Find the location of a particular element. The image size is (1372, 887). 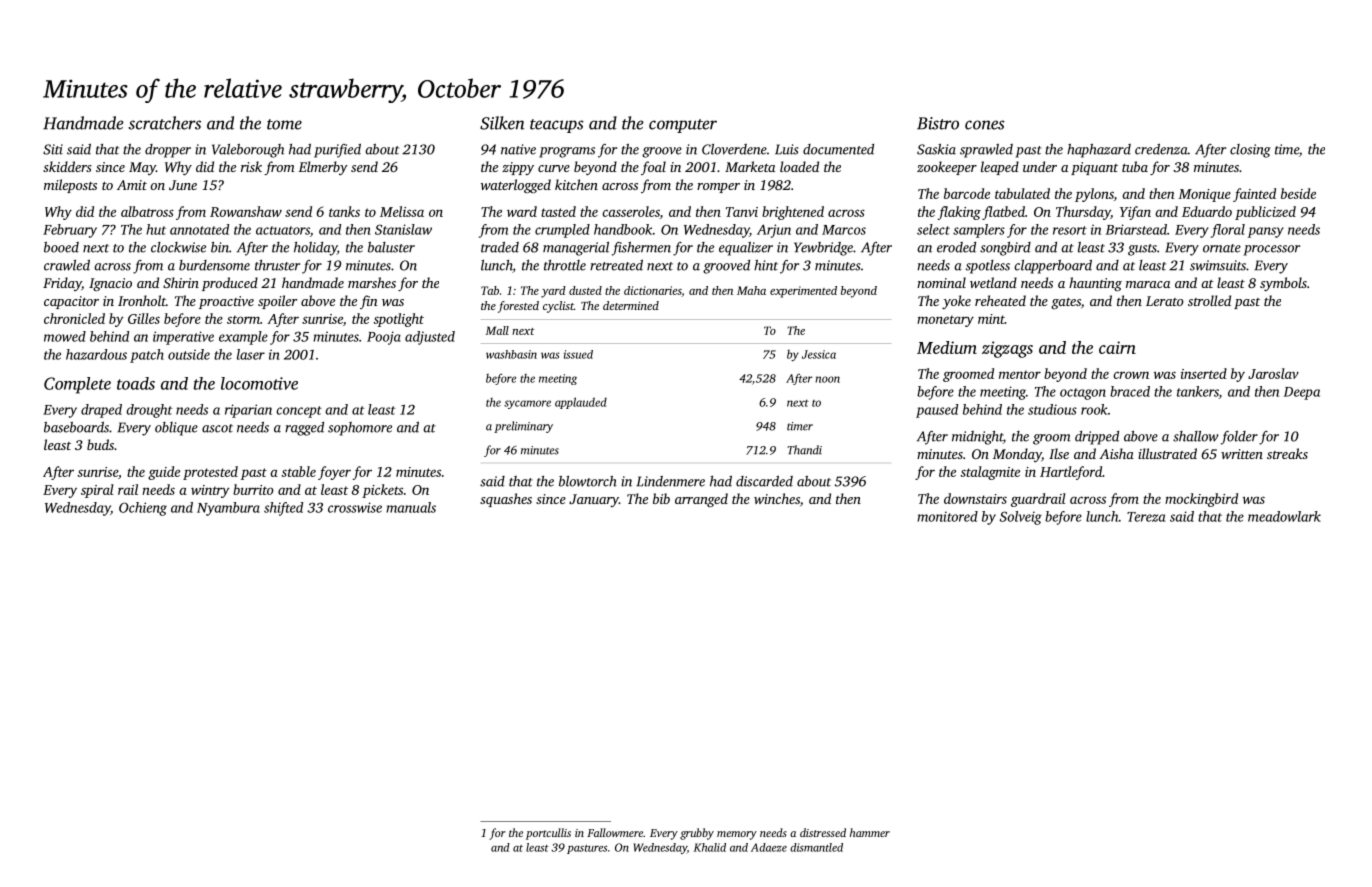

Ochieng is located at coordinates (143, 509).
